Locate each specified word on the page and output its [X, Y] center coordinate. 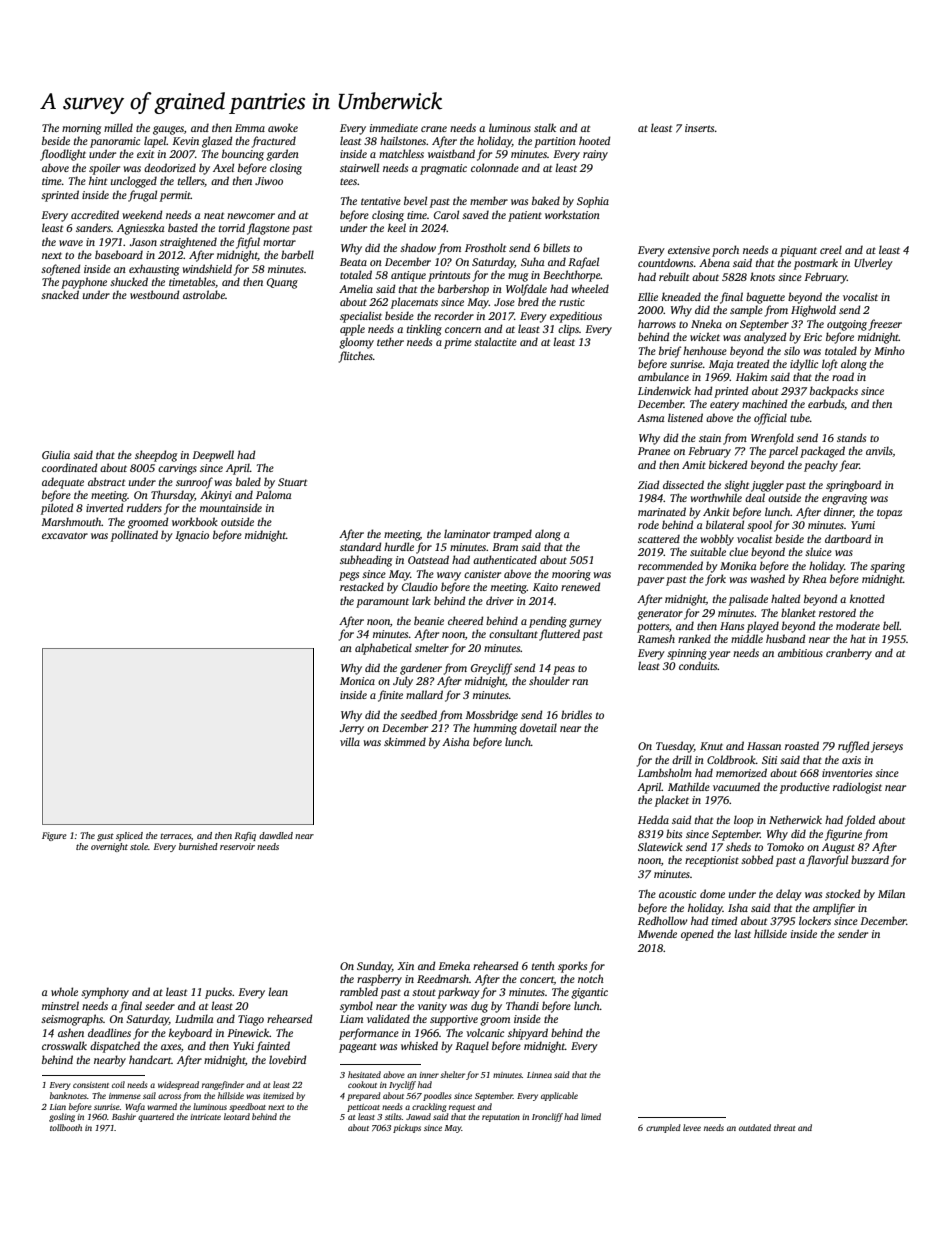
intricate [205, 1117]
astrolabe [204, 294]
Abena [714, 262]
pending [548, 622]
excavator [65, 535]
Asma [651, 418]
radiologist [857, 788]
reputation [501, 1118]
